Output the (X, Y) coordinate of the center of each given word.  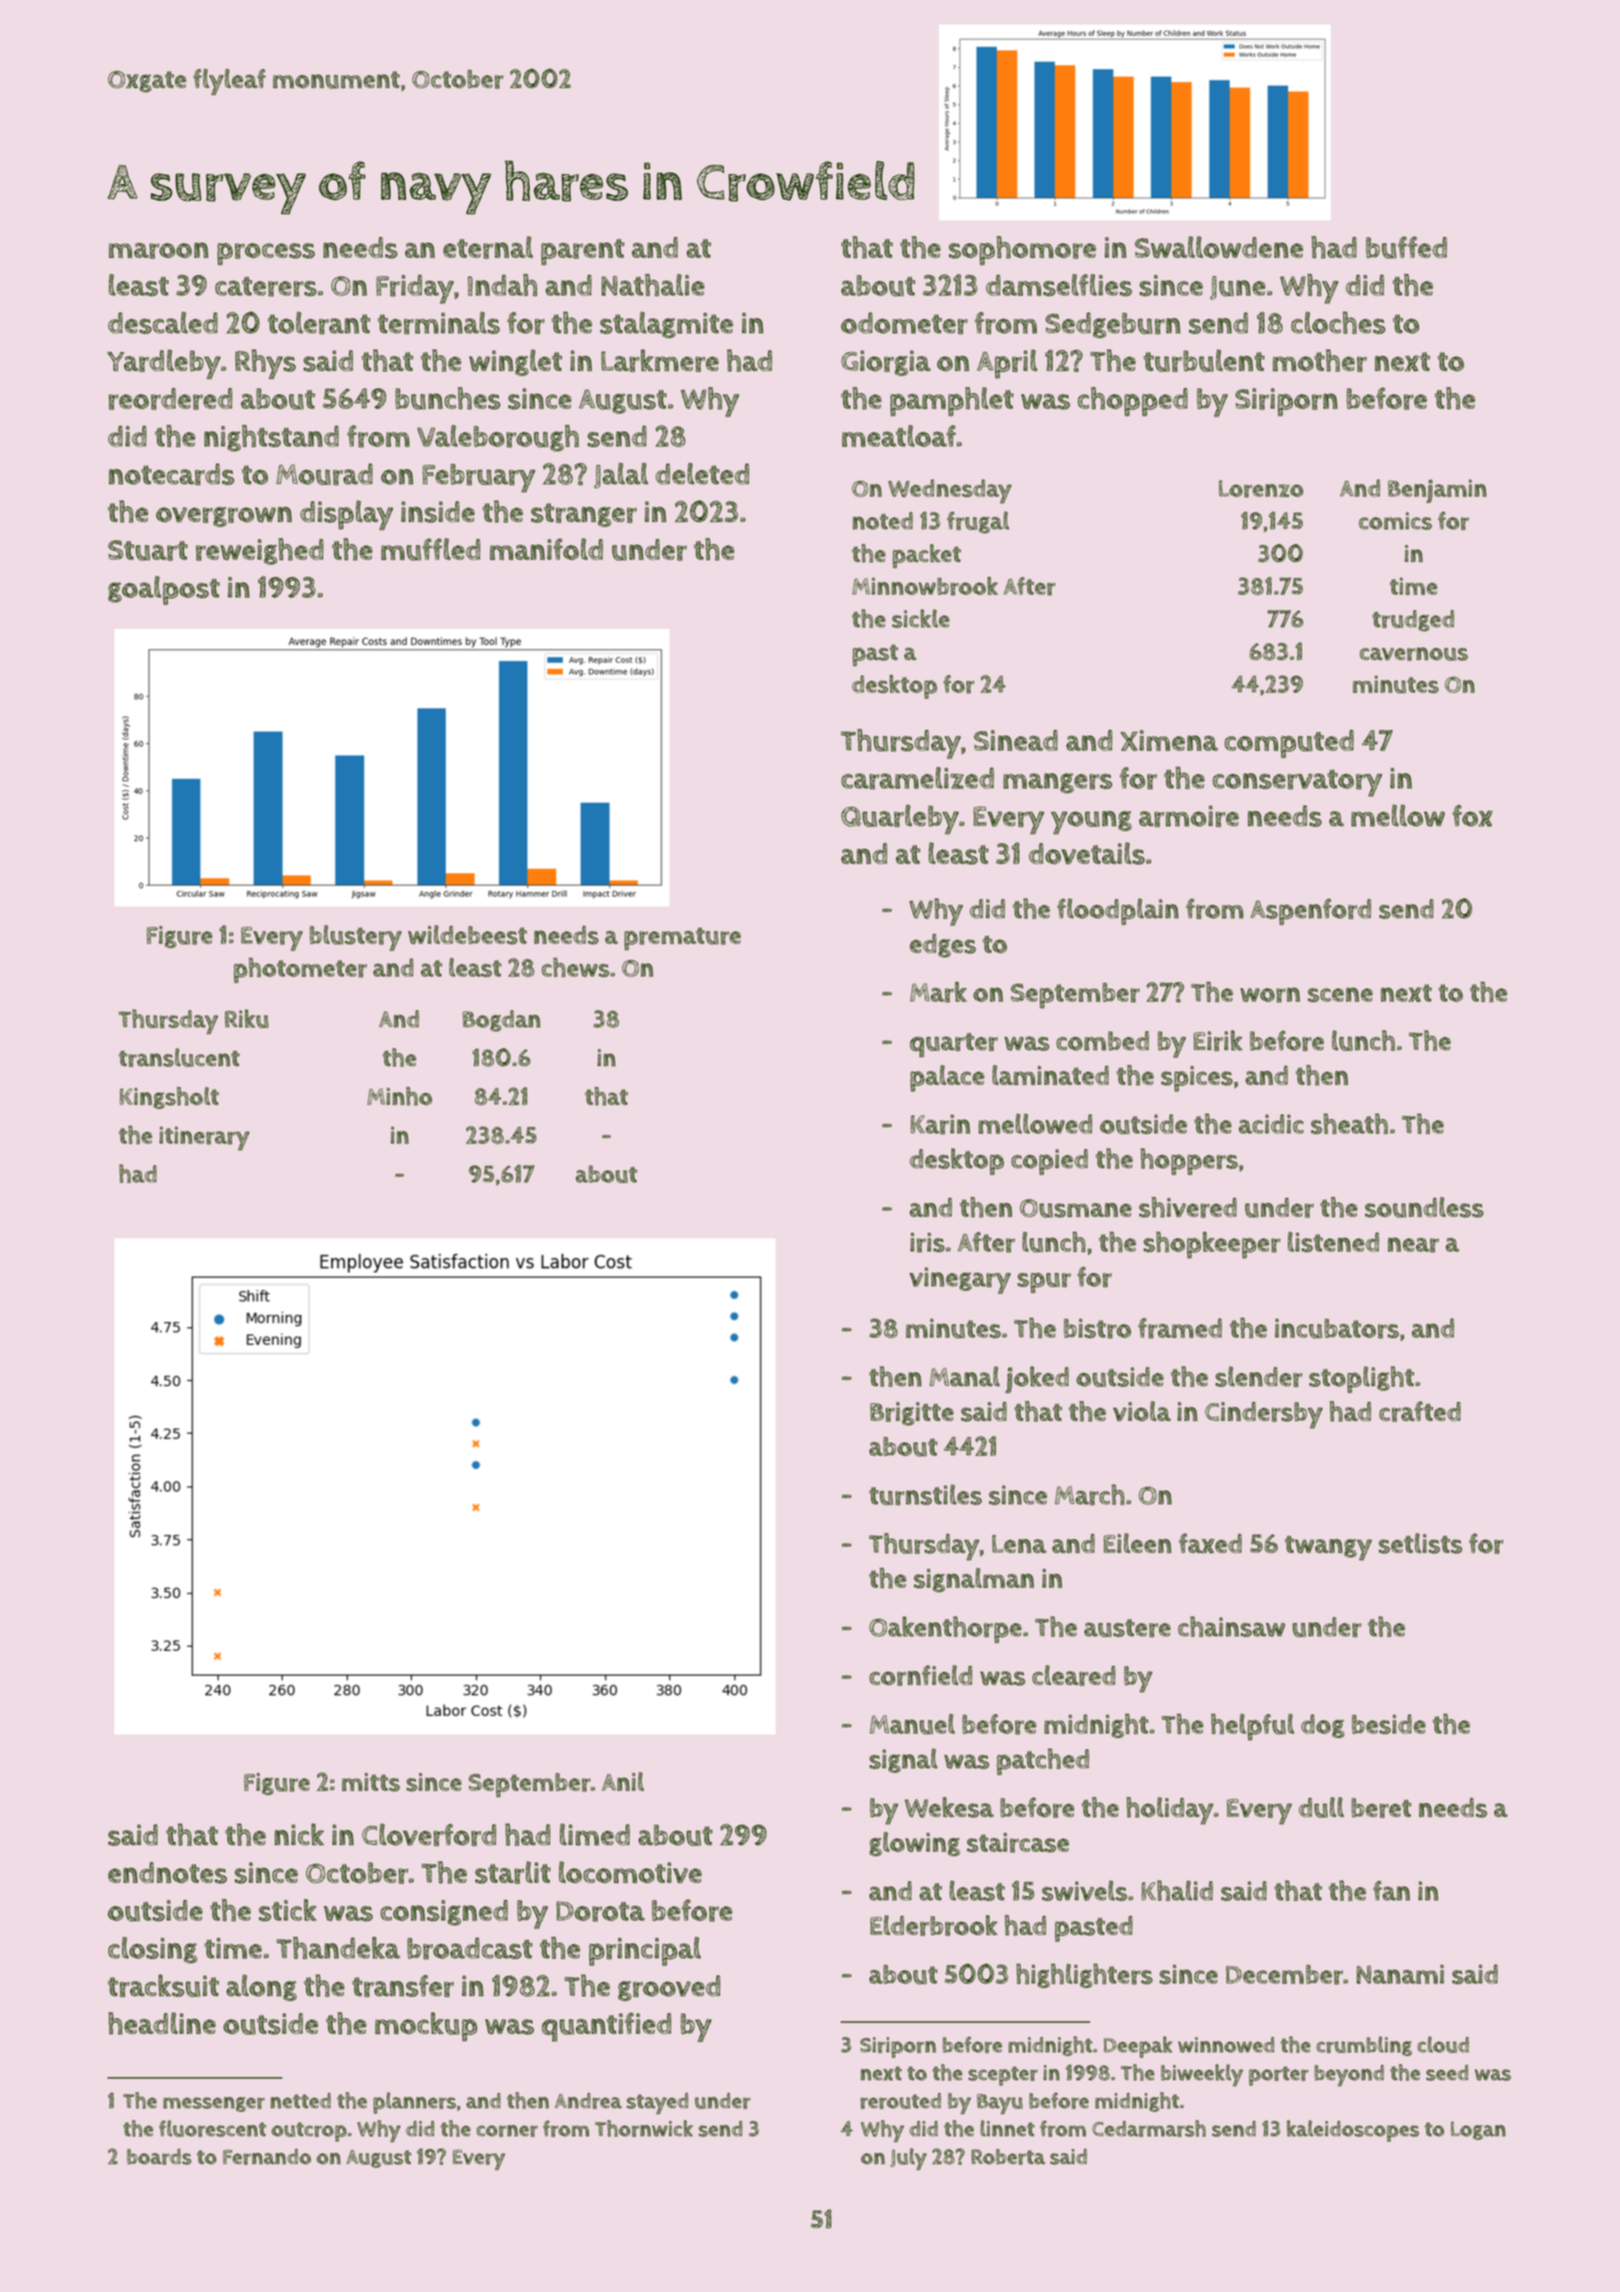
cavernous (1414, 654)
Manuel (912, 1724)
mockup (426, 2027)
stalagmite (666, 325)
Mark (938, 992)
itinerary (204, 1138)
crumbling (1364, 2046)
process (266, 254)
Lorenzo (1261, 489)
